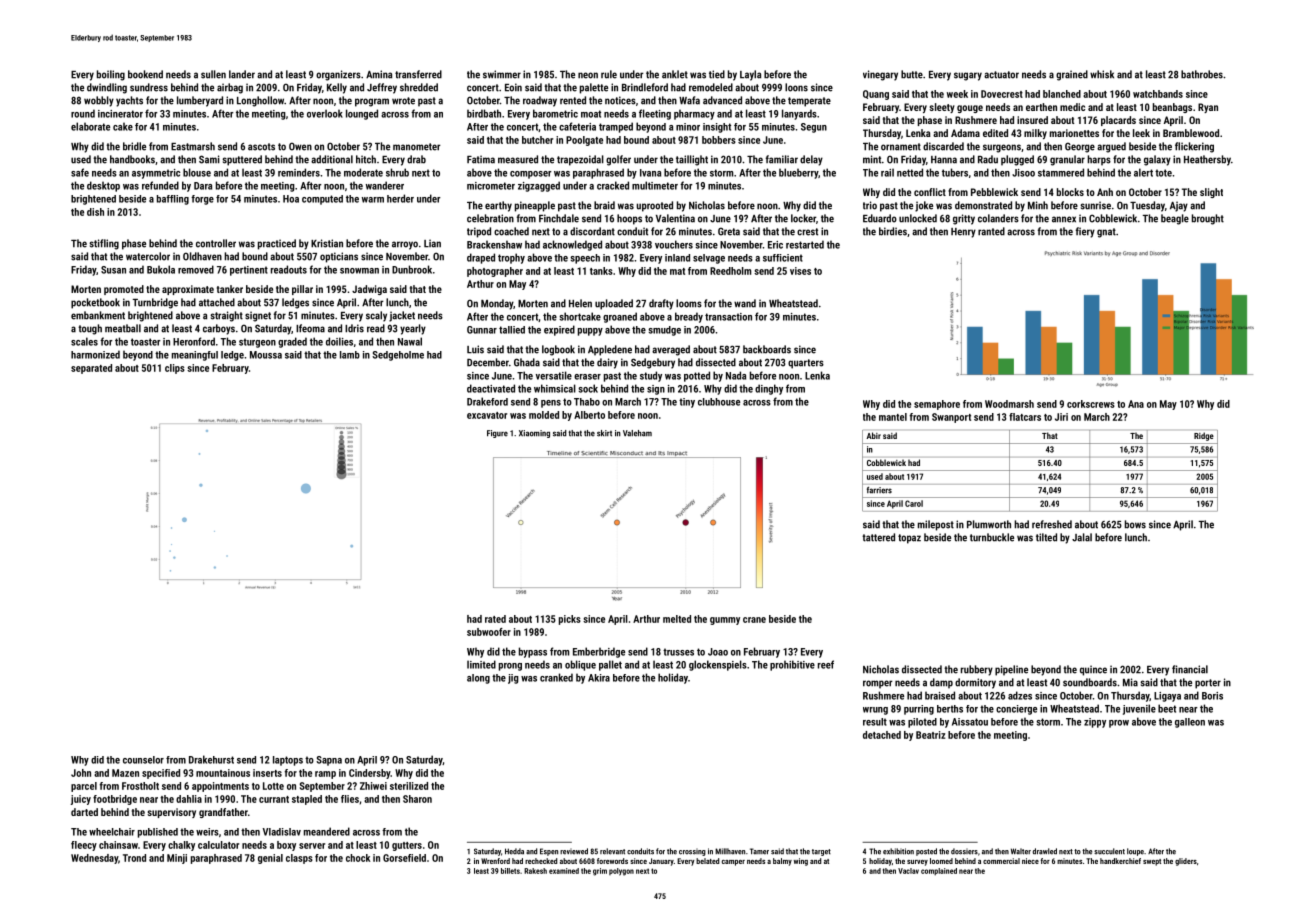 The width and height of the screenshot is (1308, 924). What do you see at coordinates (510, 871) in the screenshot?
I see `billets` at bounding box center [510, 871].
